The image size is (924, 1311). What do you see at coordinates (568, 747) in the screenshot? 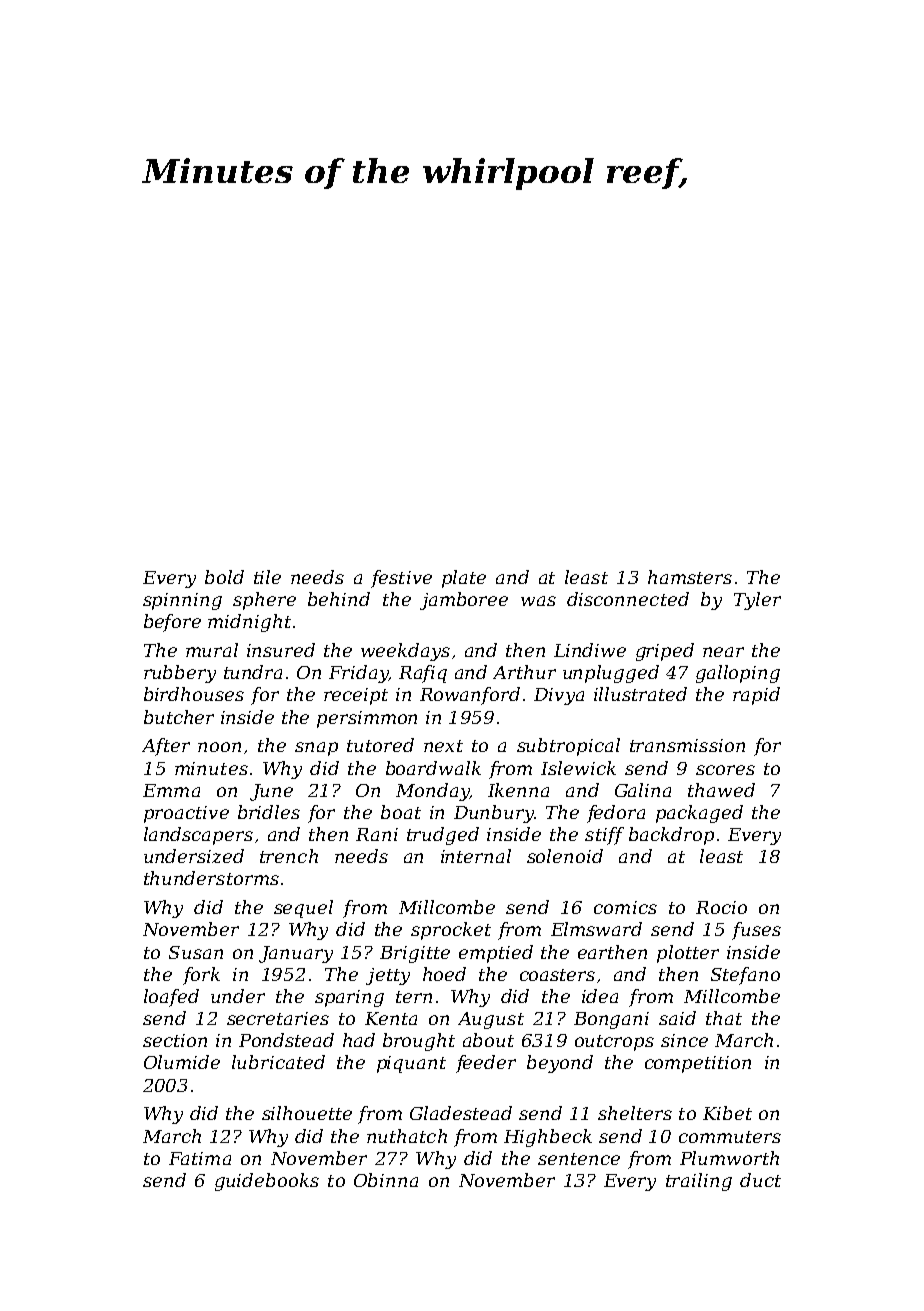
I see `subtropical` at bounding box center [568, 747].
